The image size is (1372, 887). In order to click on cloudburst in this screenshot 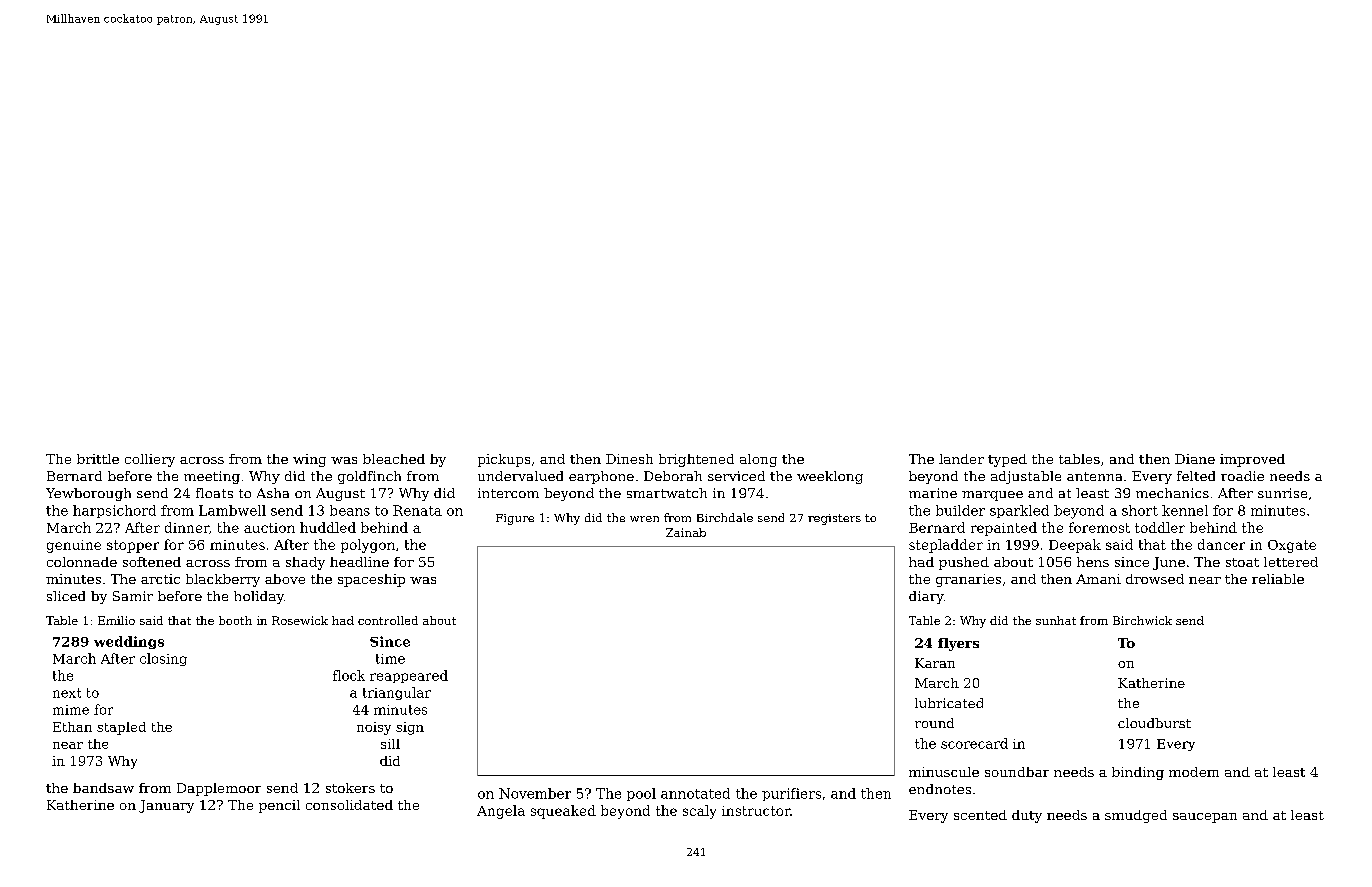, I will do `click(1154, 723)`.
